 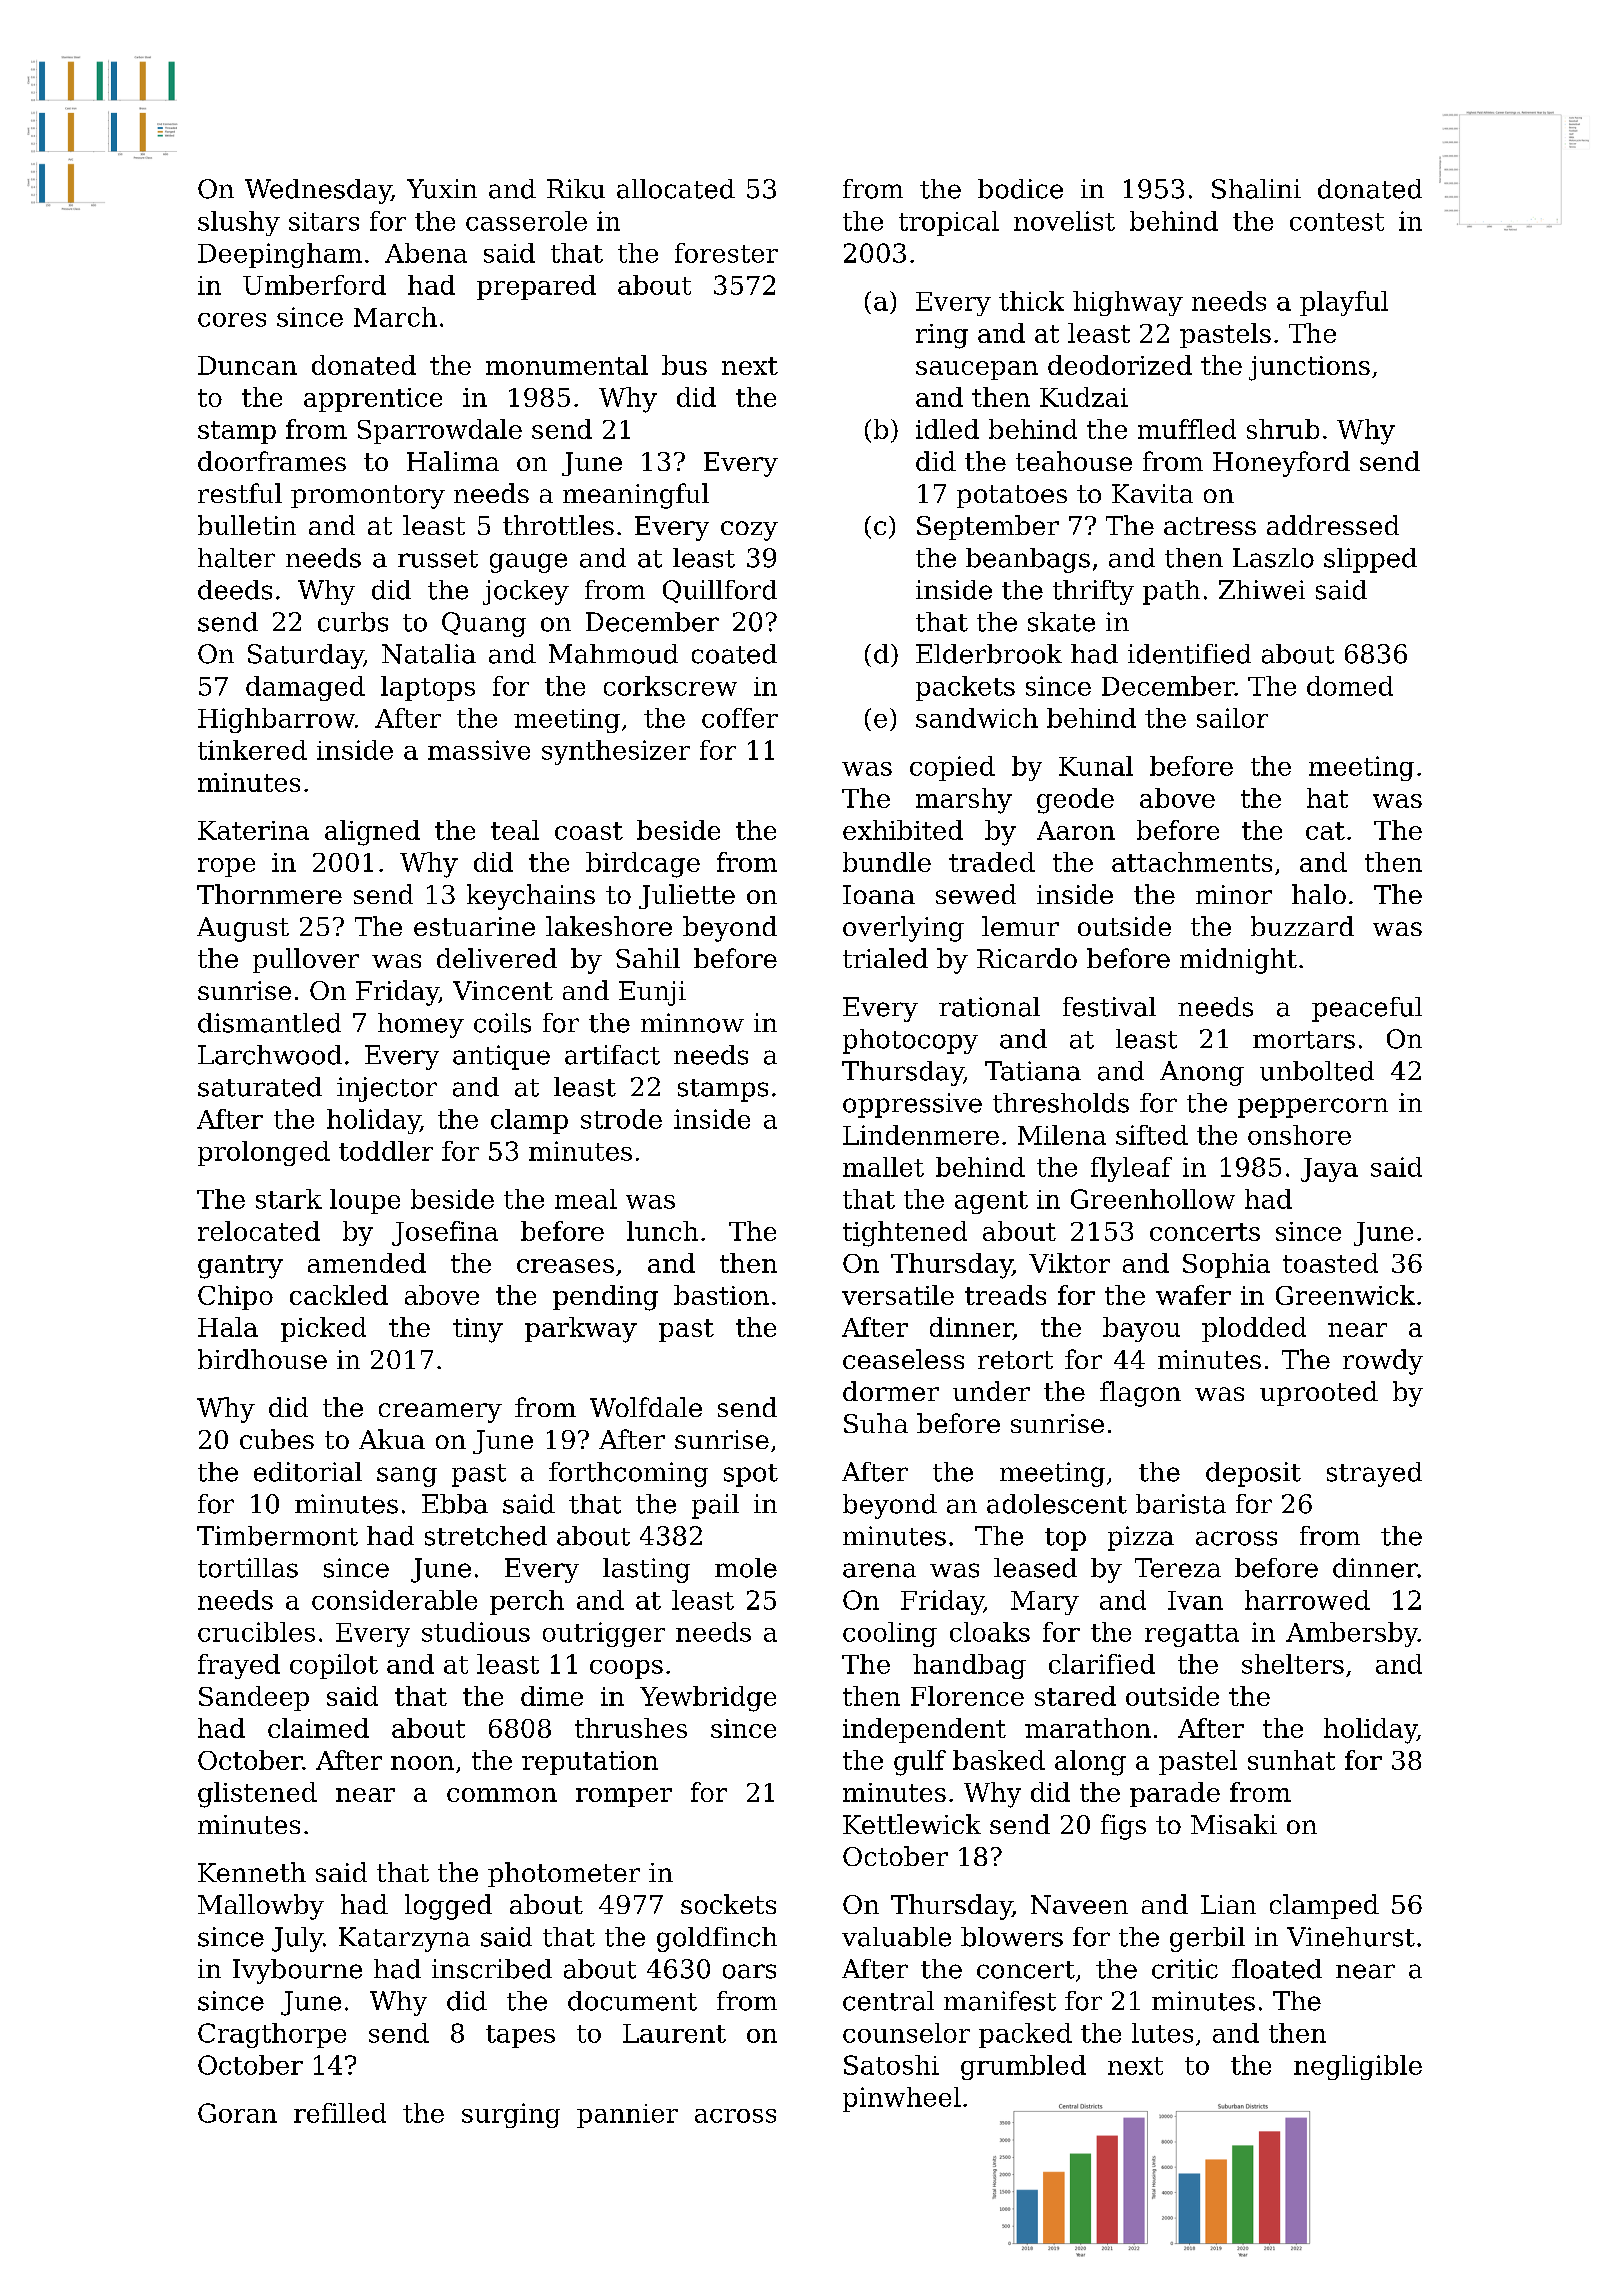 What do you see at coordinates (1262, 590) in the document?
I see `Zhiwei` at bounding box center [1262, 590].
